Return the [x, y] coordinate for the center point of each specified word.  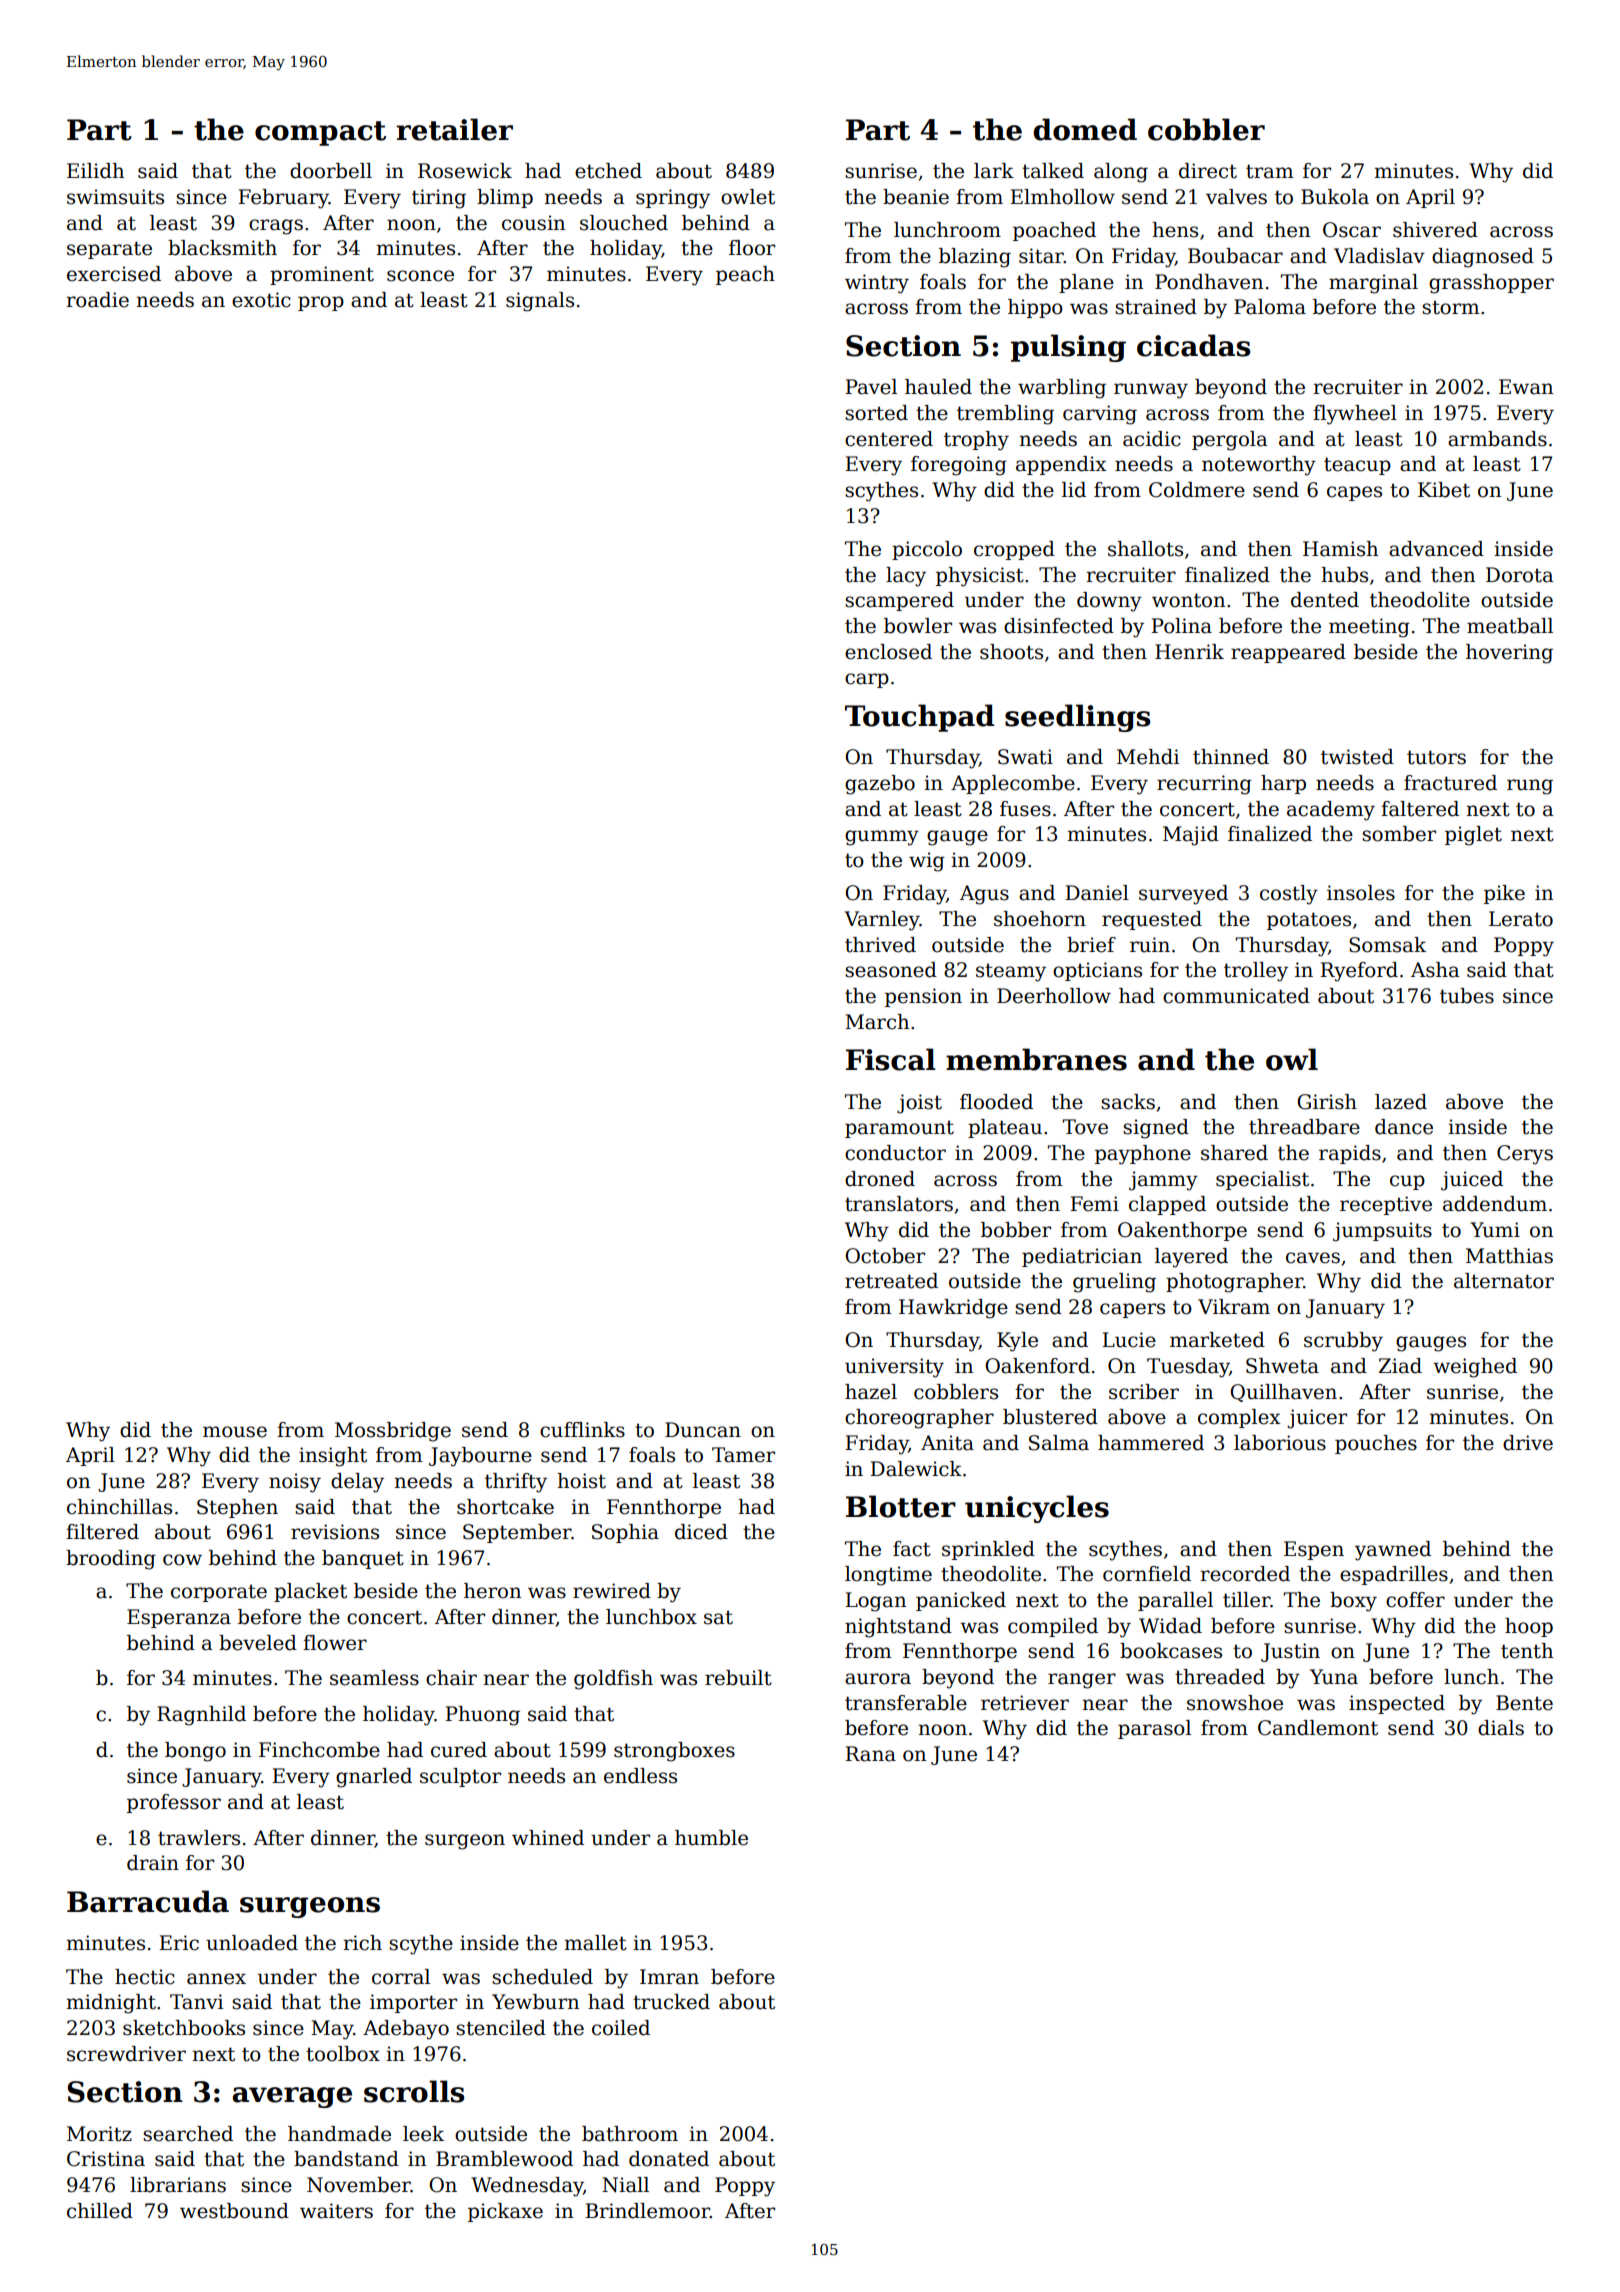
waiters [336, 2211]
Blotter [901, 1506]
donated [669, 2159]
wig [927, 862]
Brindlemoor [647, 2211]
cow [182, 1560]
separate [109, 250]
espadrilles [1394, 1575]
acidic [1152, 439]
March [877, 1022]
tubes [1467, 996]
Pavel [871, 387]
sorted [876, 413]
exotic [261, 300]
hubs [1344, 575]
